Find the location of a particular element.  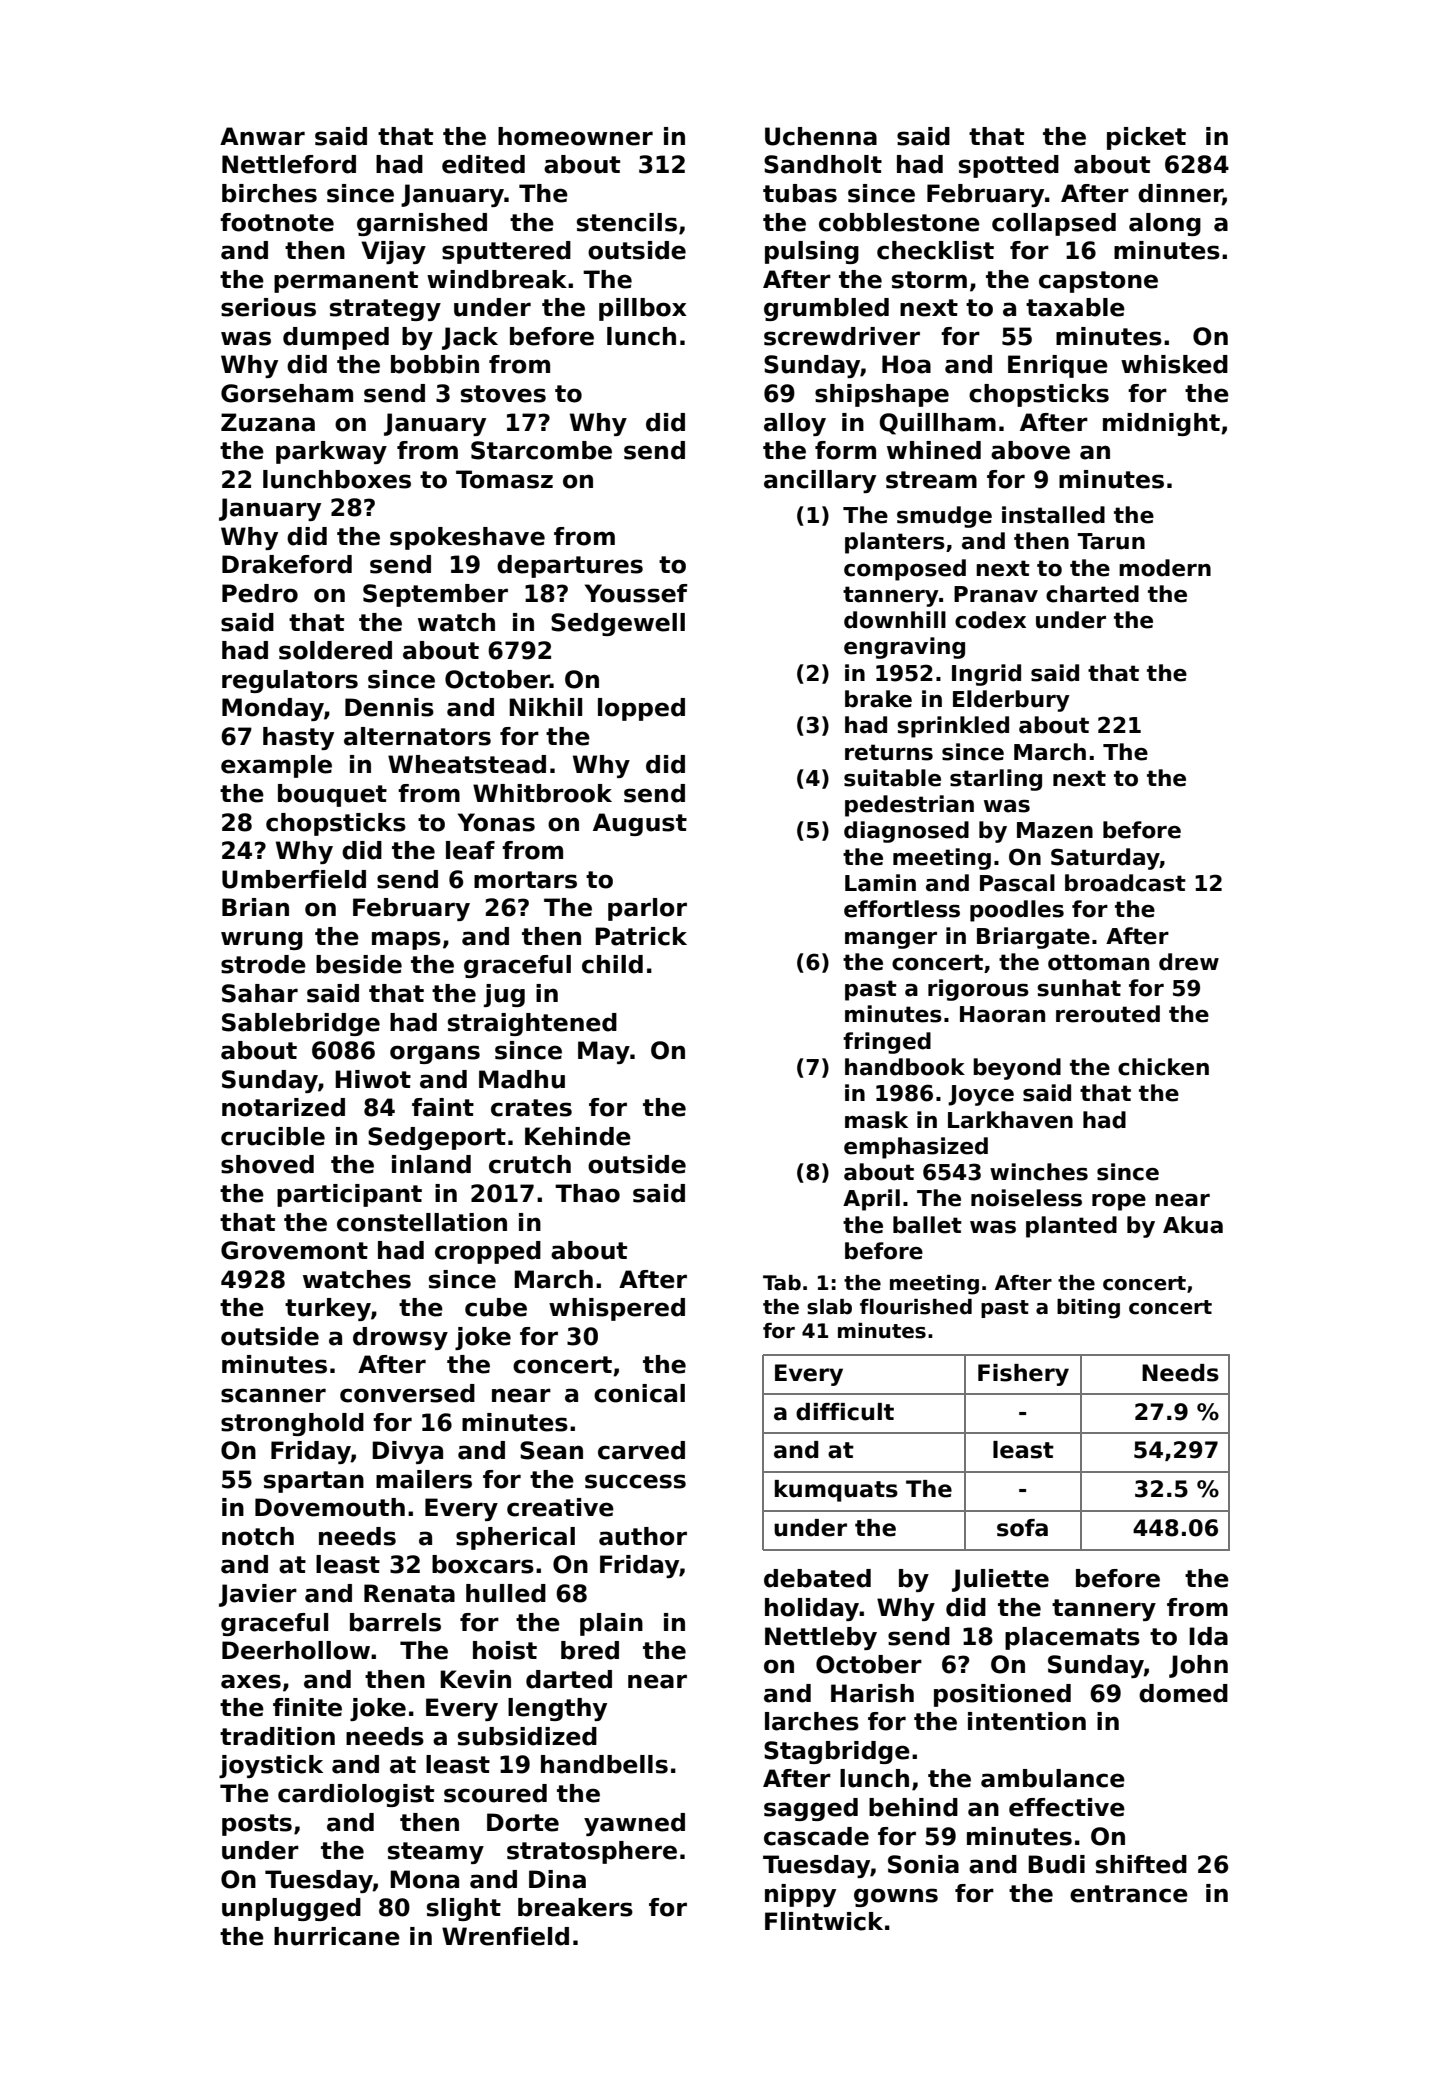

parlor is located at coordinates (647, 909).
